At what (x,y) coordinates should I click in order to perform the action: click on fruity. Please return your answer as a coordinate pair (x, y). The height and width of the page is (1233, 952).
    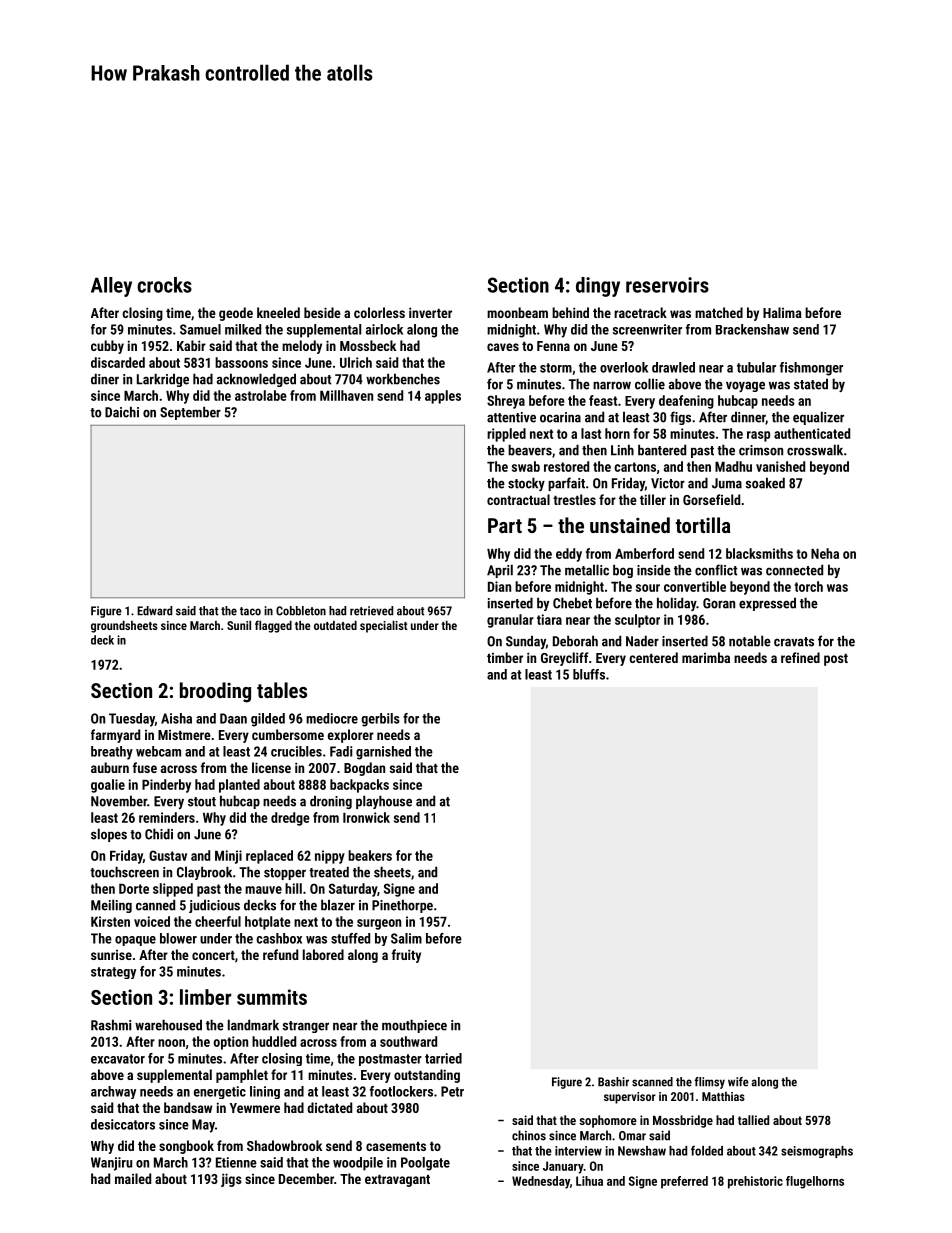
    Looking at the image, I should click on (406, 956).
